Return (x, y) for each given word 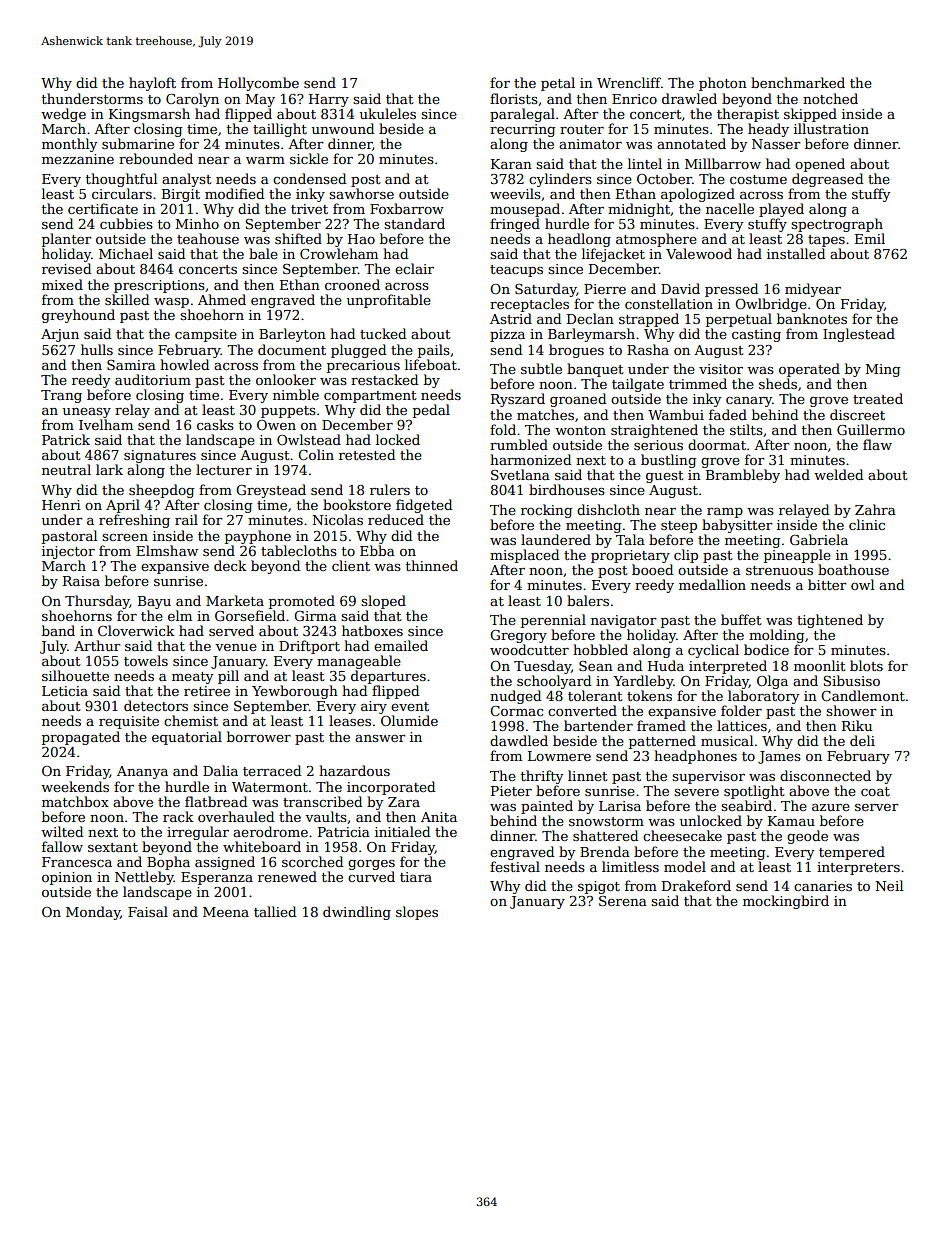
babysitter (737, 526)
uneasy (87, 413)
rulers (390, 489)
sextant (113, 847)
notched (830, 98)
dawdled (519, 740)
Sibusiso (851, 680)
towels (146, 660)
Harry (329, 100)
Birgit (181, 195)
